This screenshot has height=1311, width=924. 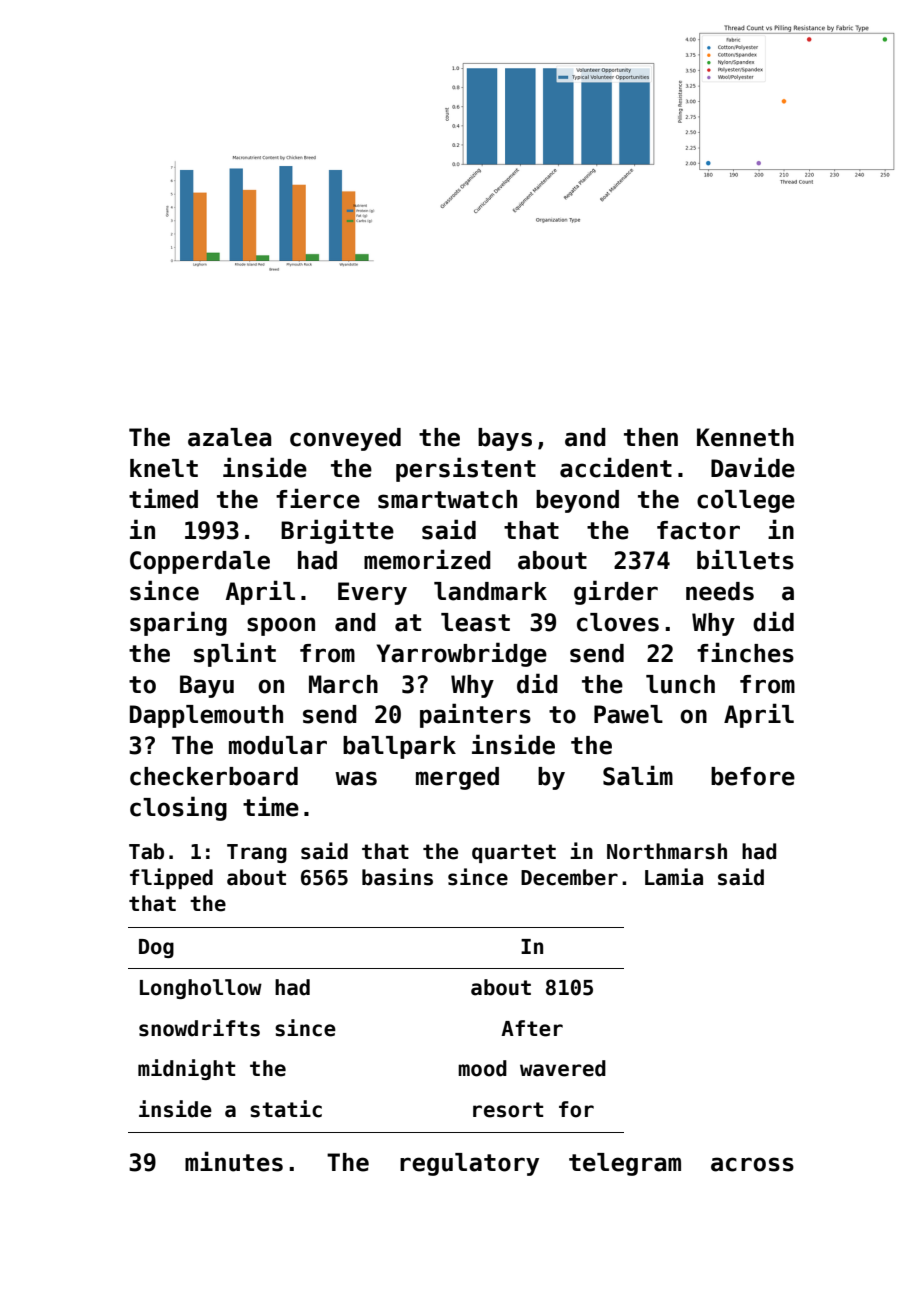 I want to click on college, so click(x=746, y=501).
